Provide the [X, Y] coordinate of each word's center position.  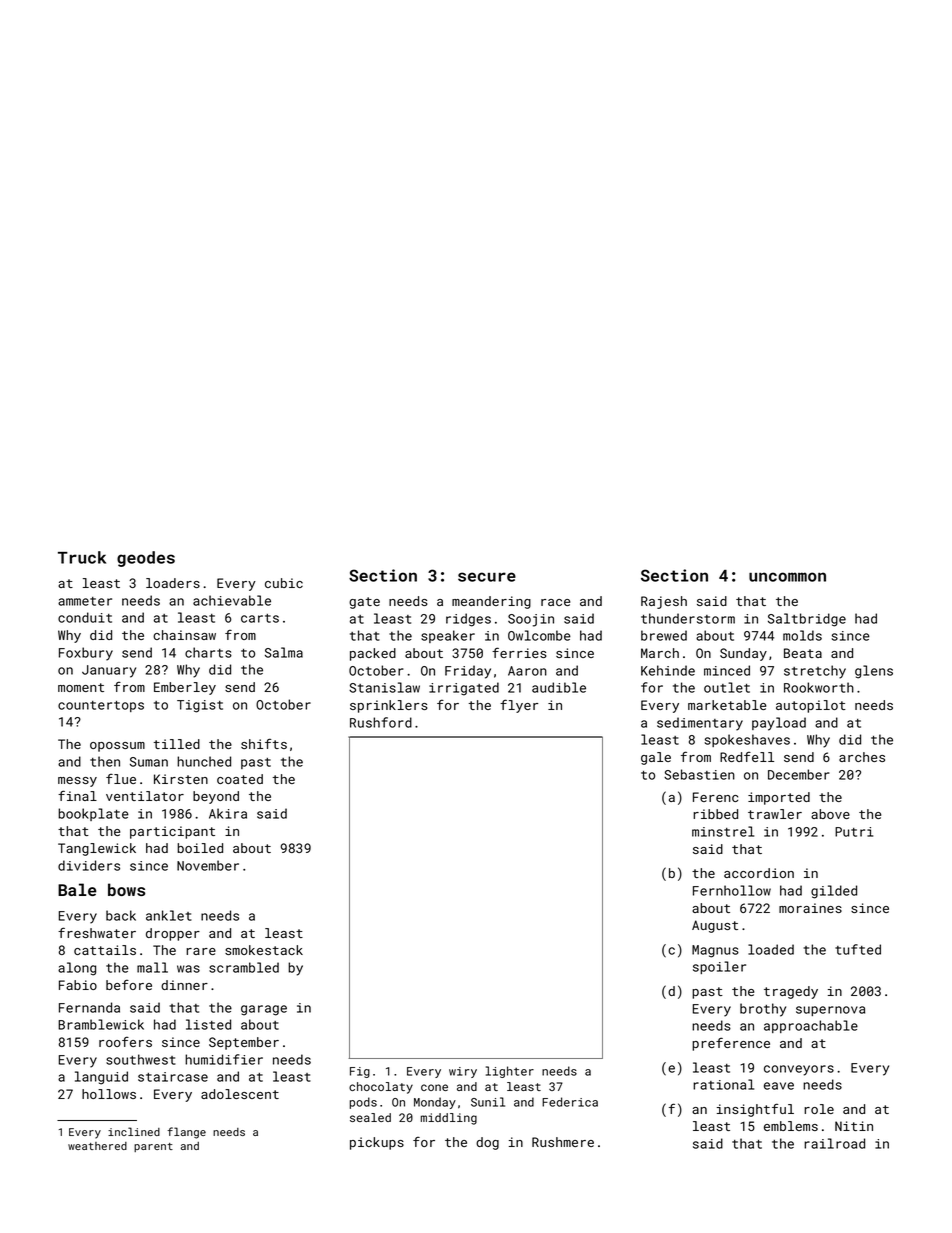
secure [487, 577]
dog [487, 1143]
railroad [834, 1143]
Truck [82, 557]
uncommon [787, 577]
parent [153, 1147]
